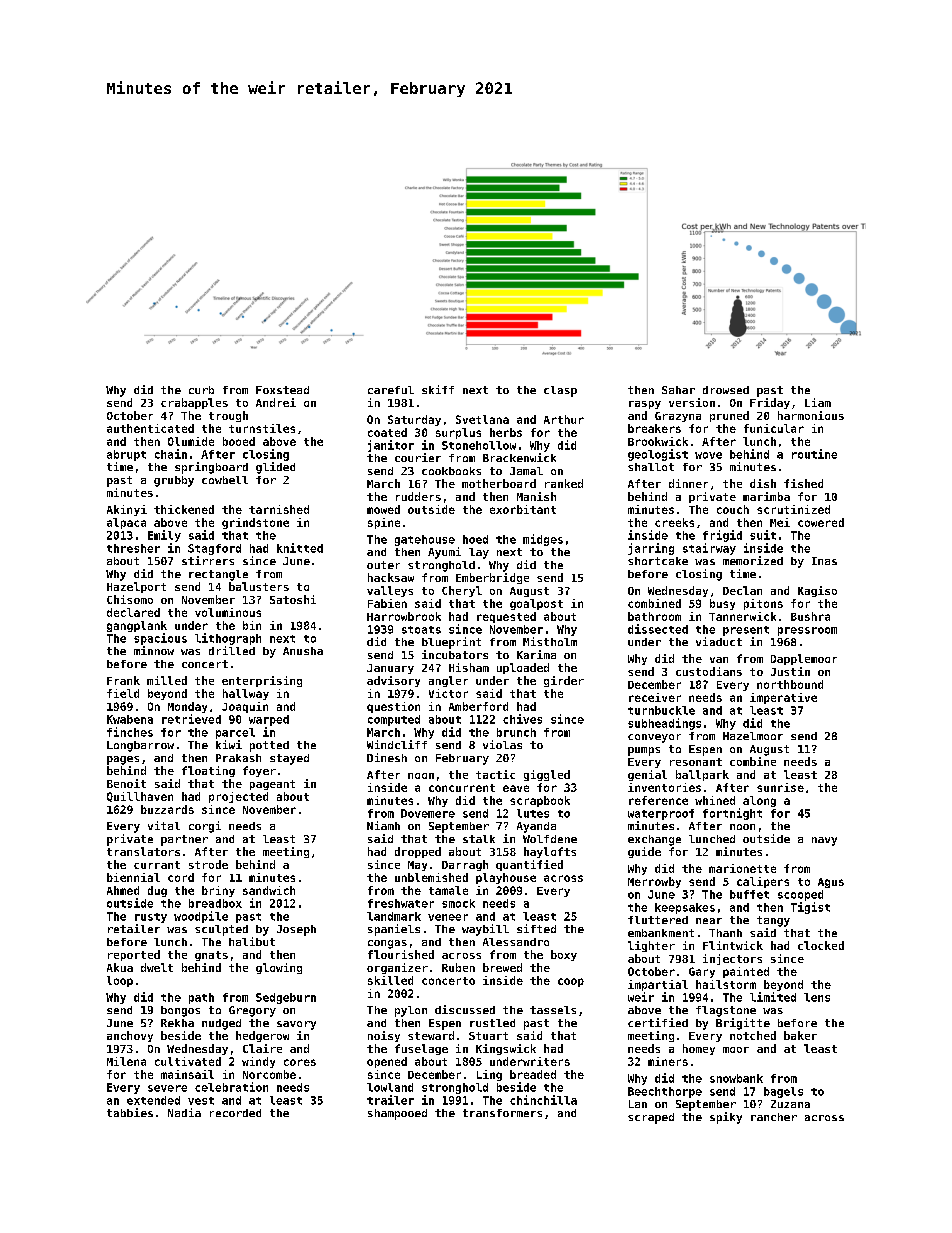 The width and height of the document is (952, 1233). What do you see at coordinates (154, 650) in the document?
I see `minnow` at bounding box center [154, 650].
